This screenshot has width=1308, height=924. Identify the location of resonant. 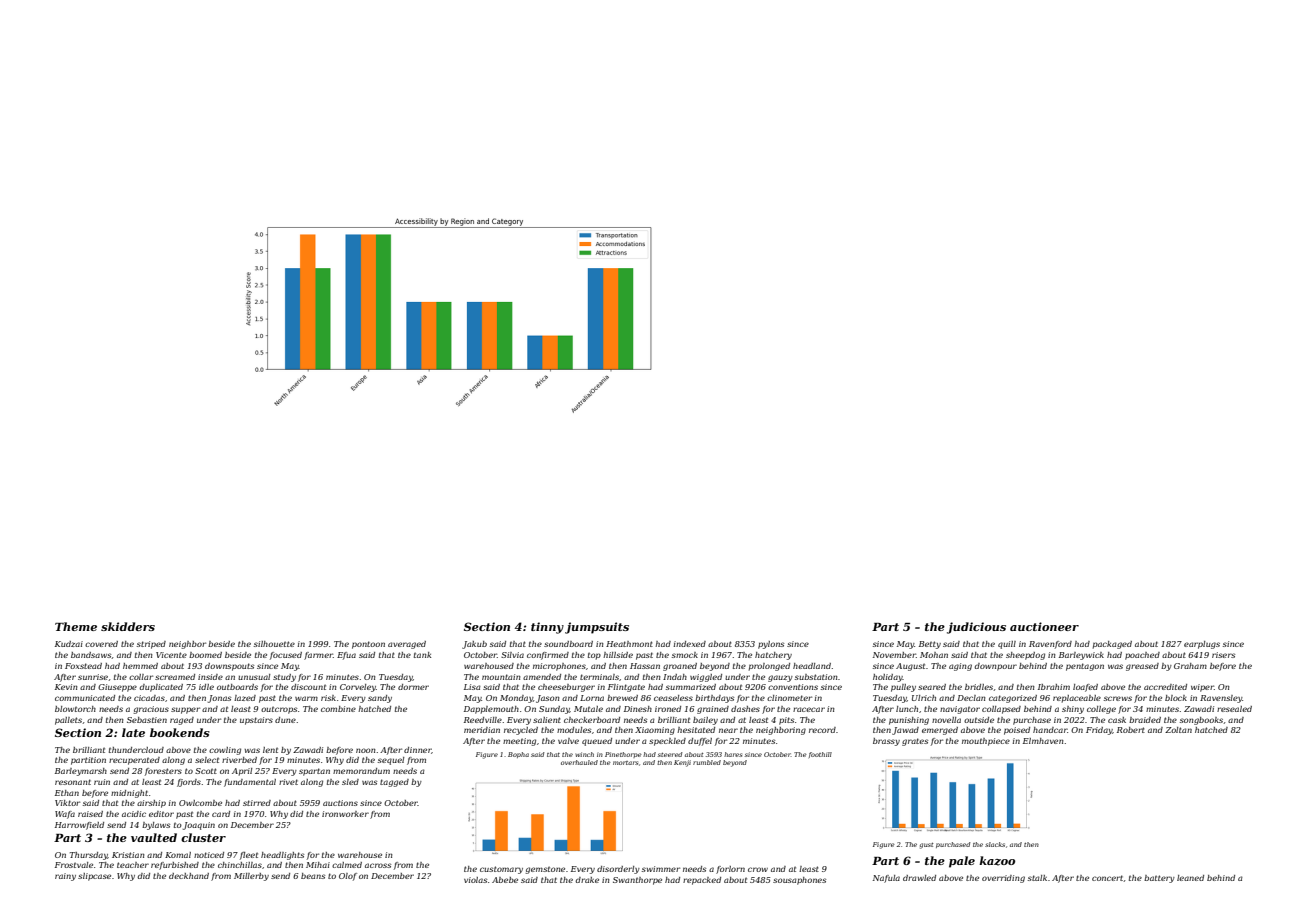
(73, 782).
